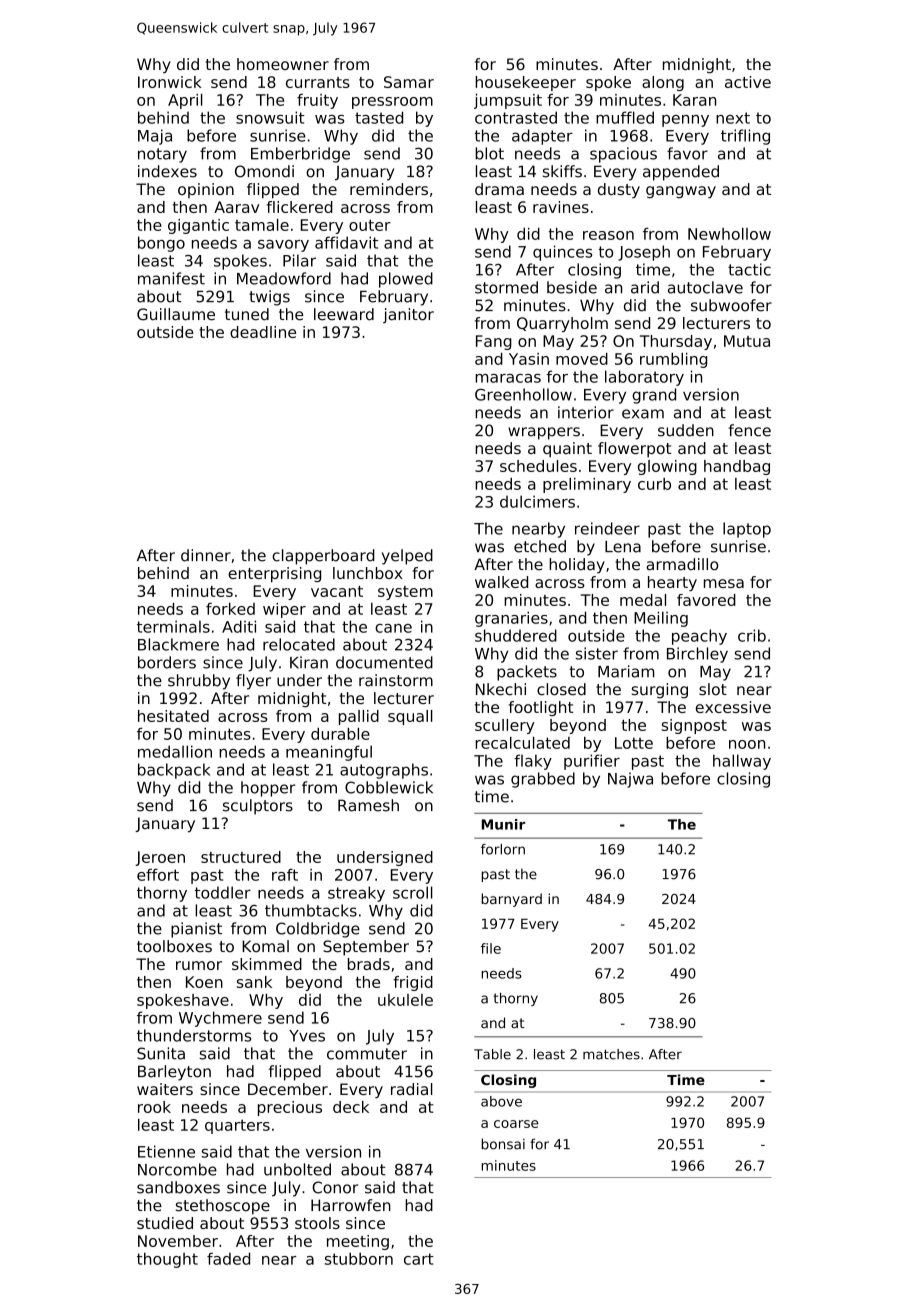  I want to click on flyer, so click(253, 682).
